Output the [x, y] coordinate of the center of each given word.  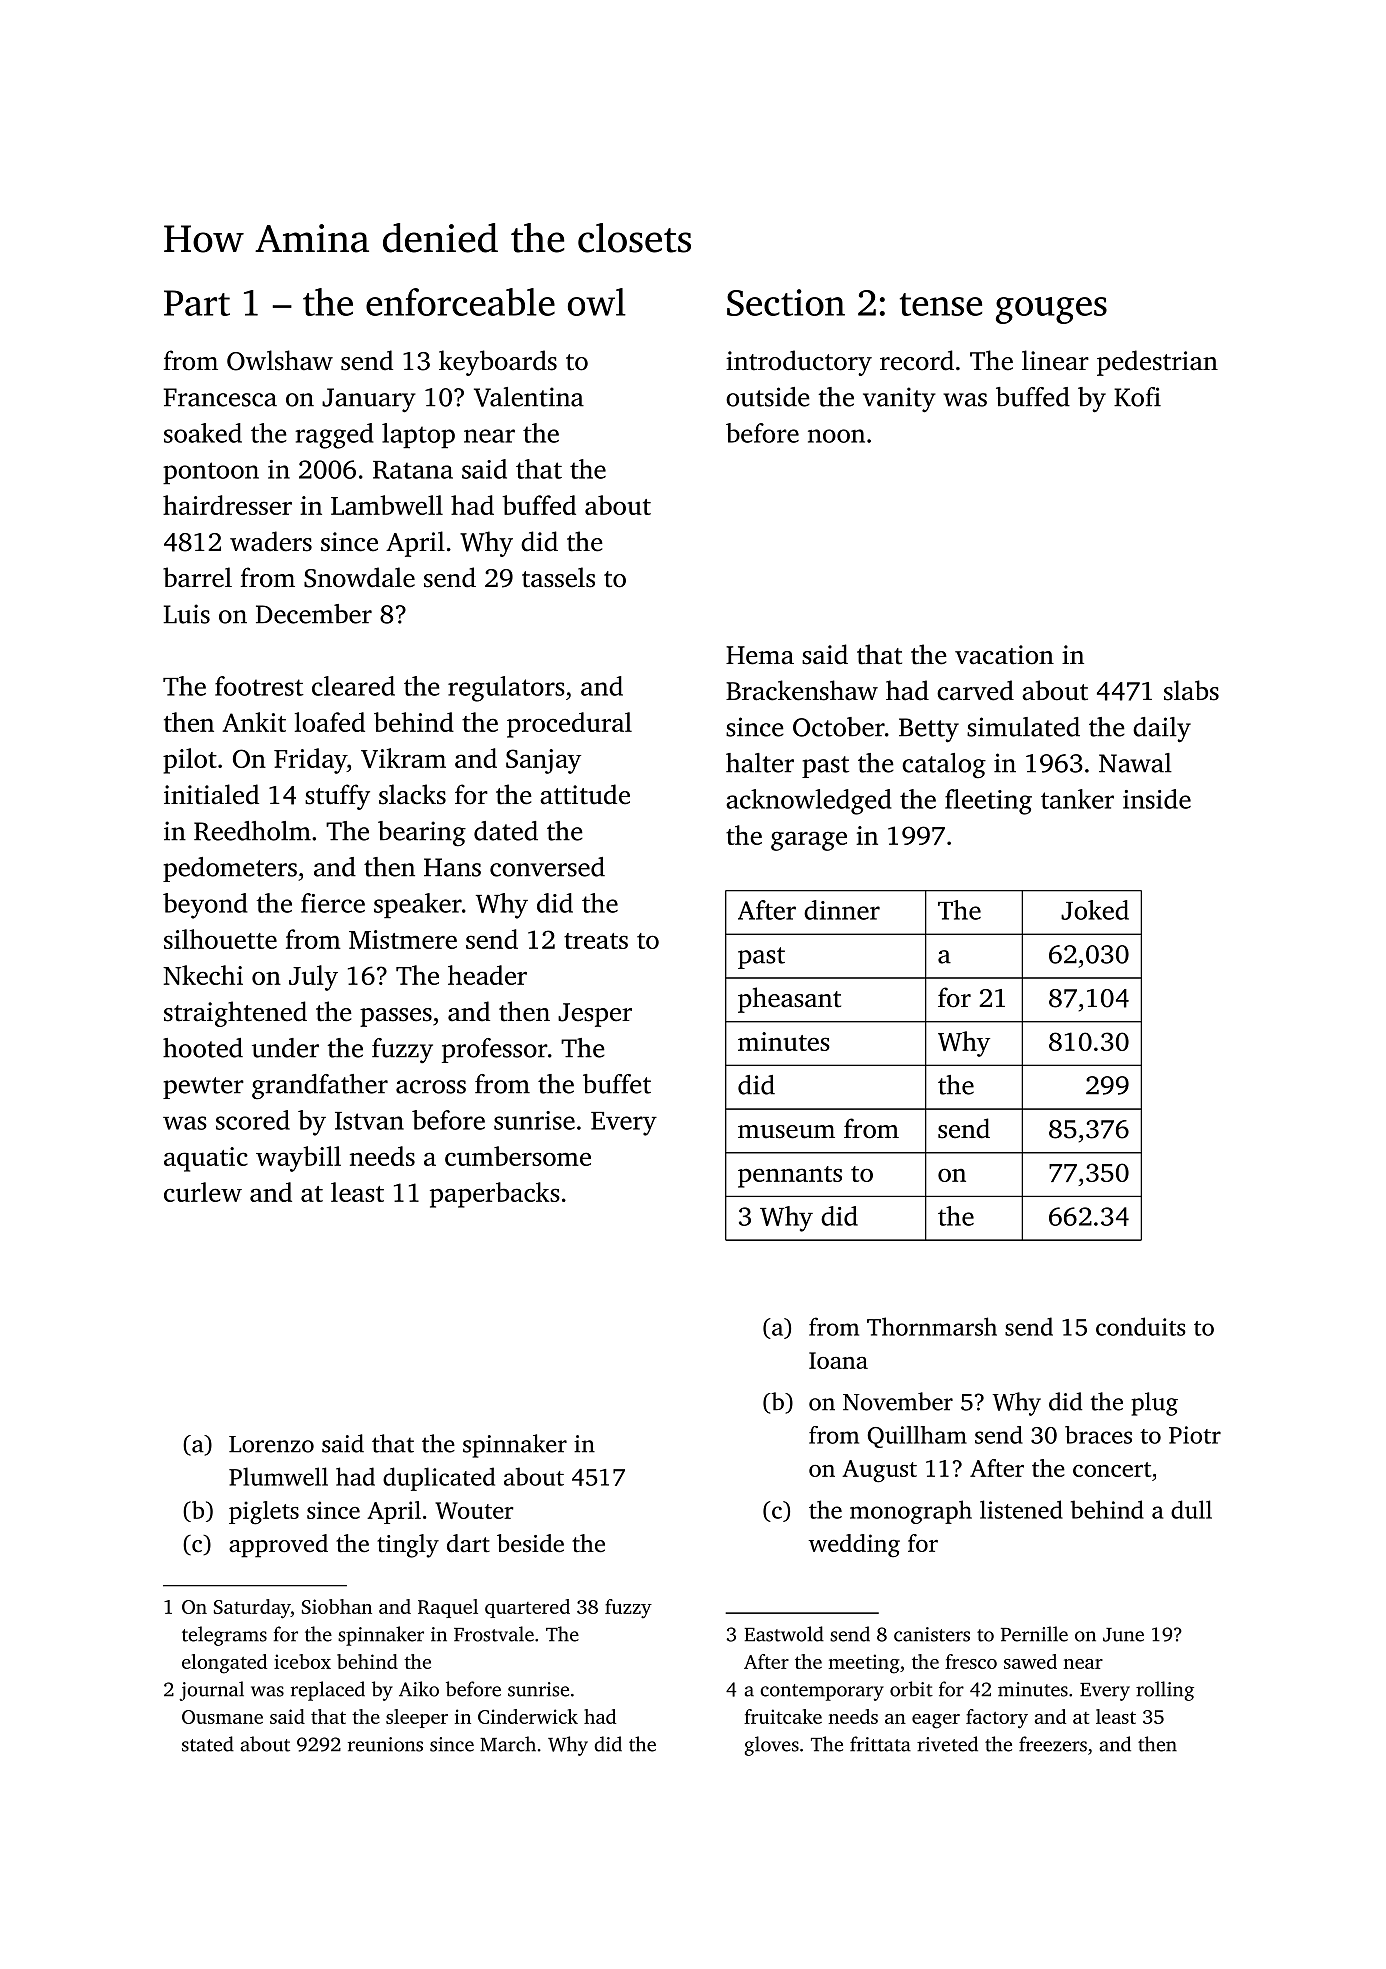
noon [836, 436]
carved [975, 690]
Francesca [220, 397]
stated [208, 1744]
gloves [772, 1746]
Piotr [1195, 1435]
